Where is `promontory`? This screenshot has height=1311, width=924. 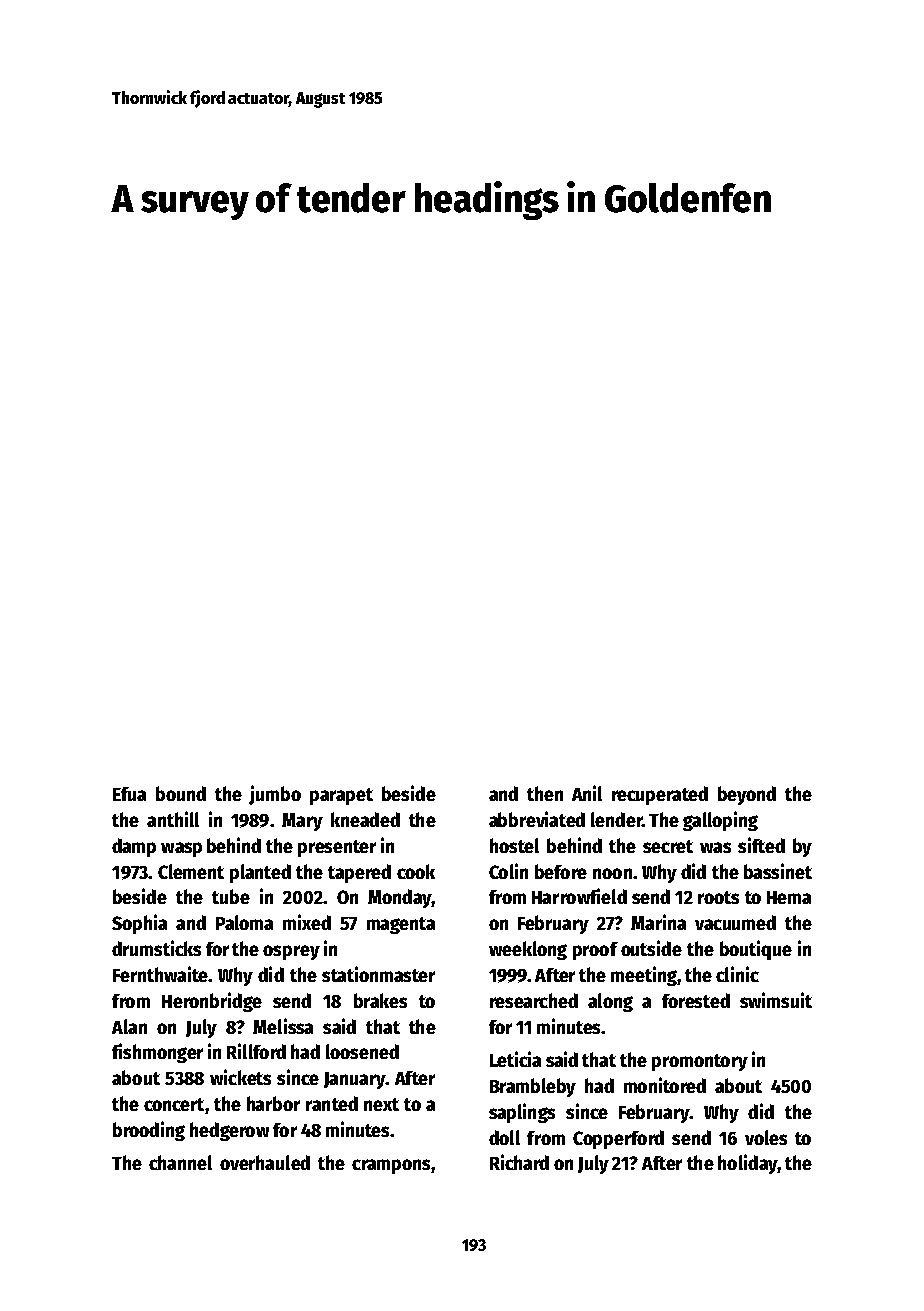 promontory is located at coordinates (700, 1062).
